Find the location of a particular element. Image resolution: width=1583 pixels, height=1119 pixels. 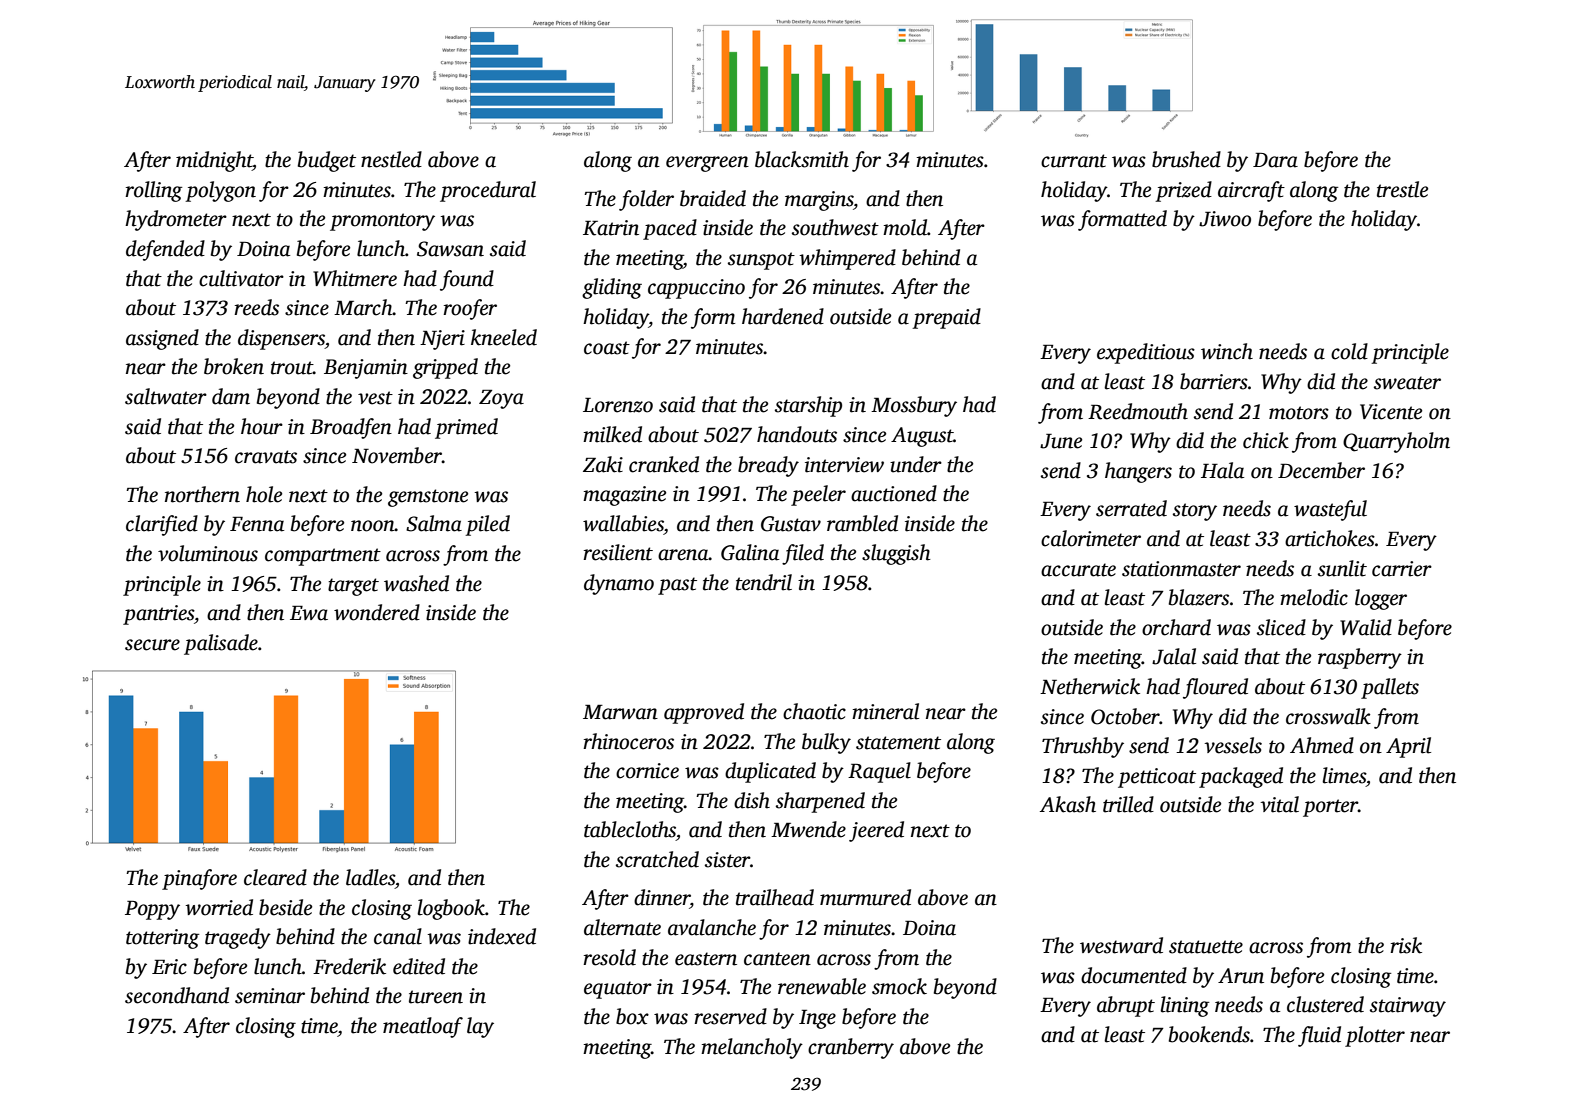

Marwan is located at coordinates (620, 712).
